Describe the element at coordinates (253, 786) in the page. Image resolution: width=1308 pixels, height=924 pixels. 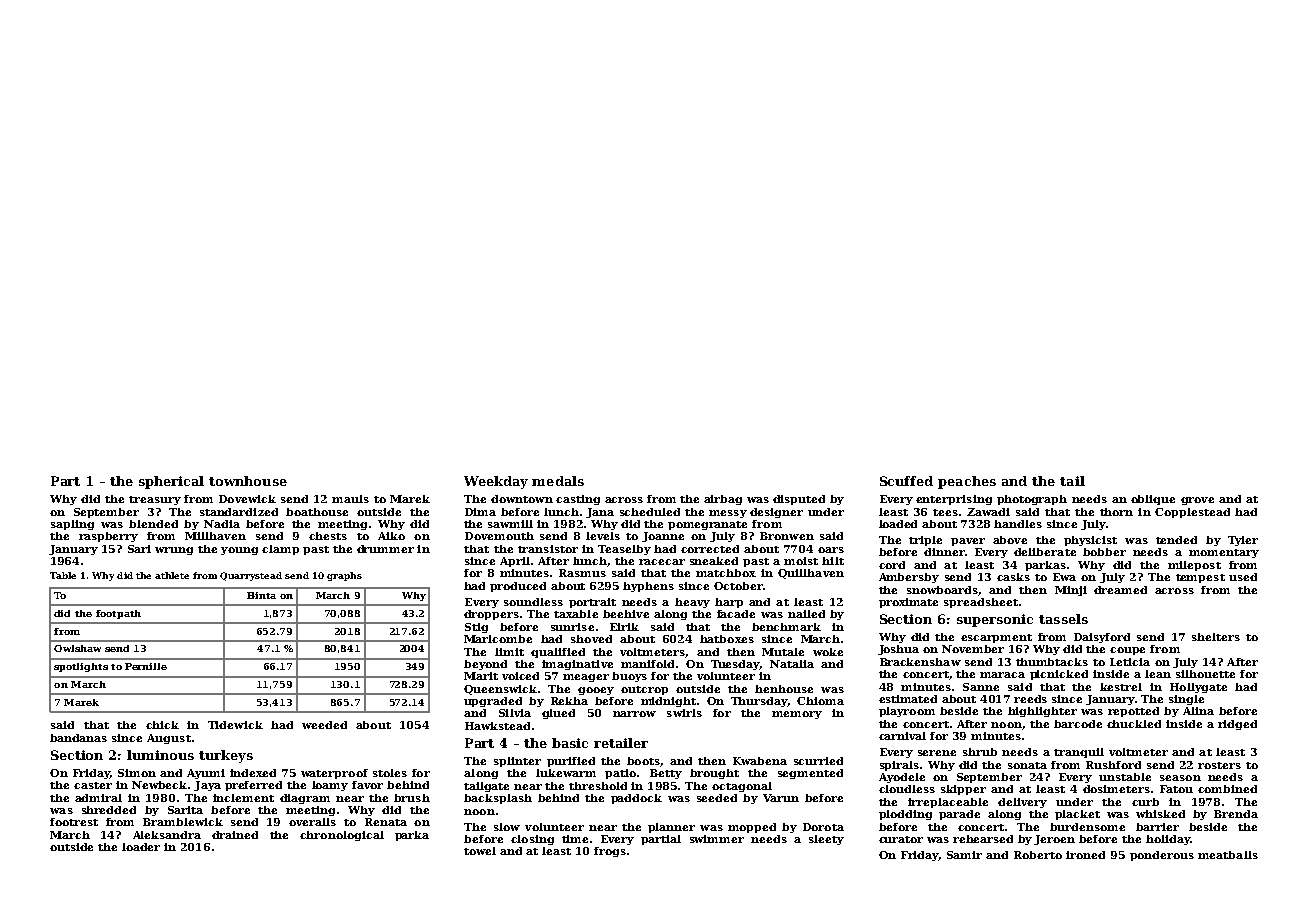
I see `preferred` at that location.
